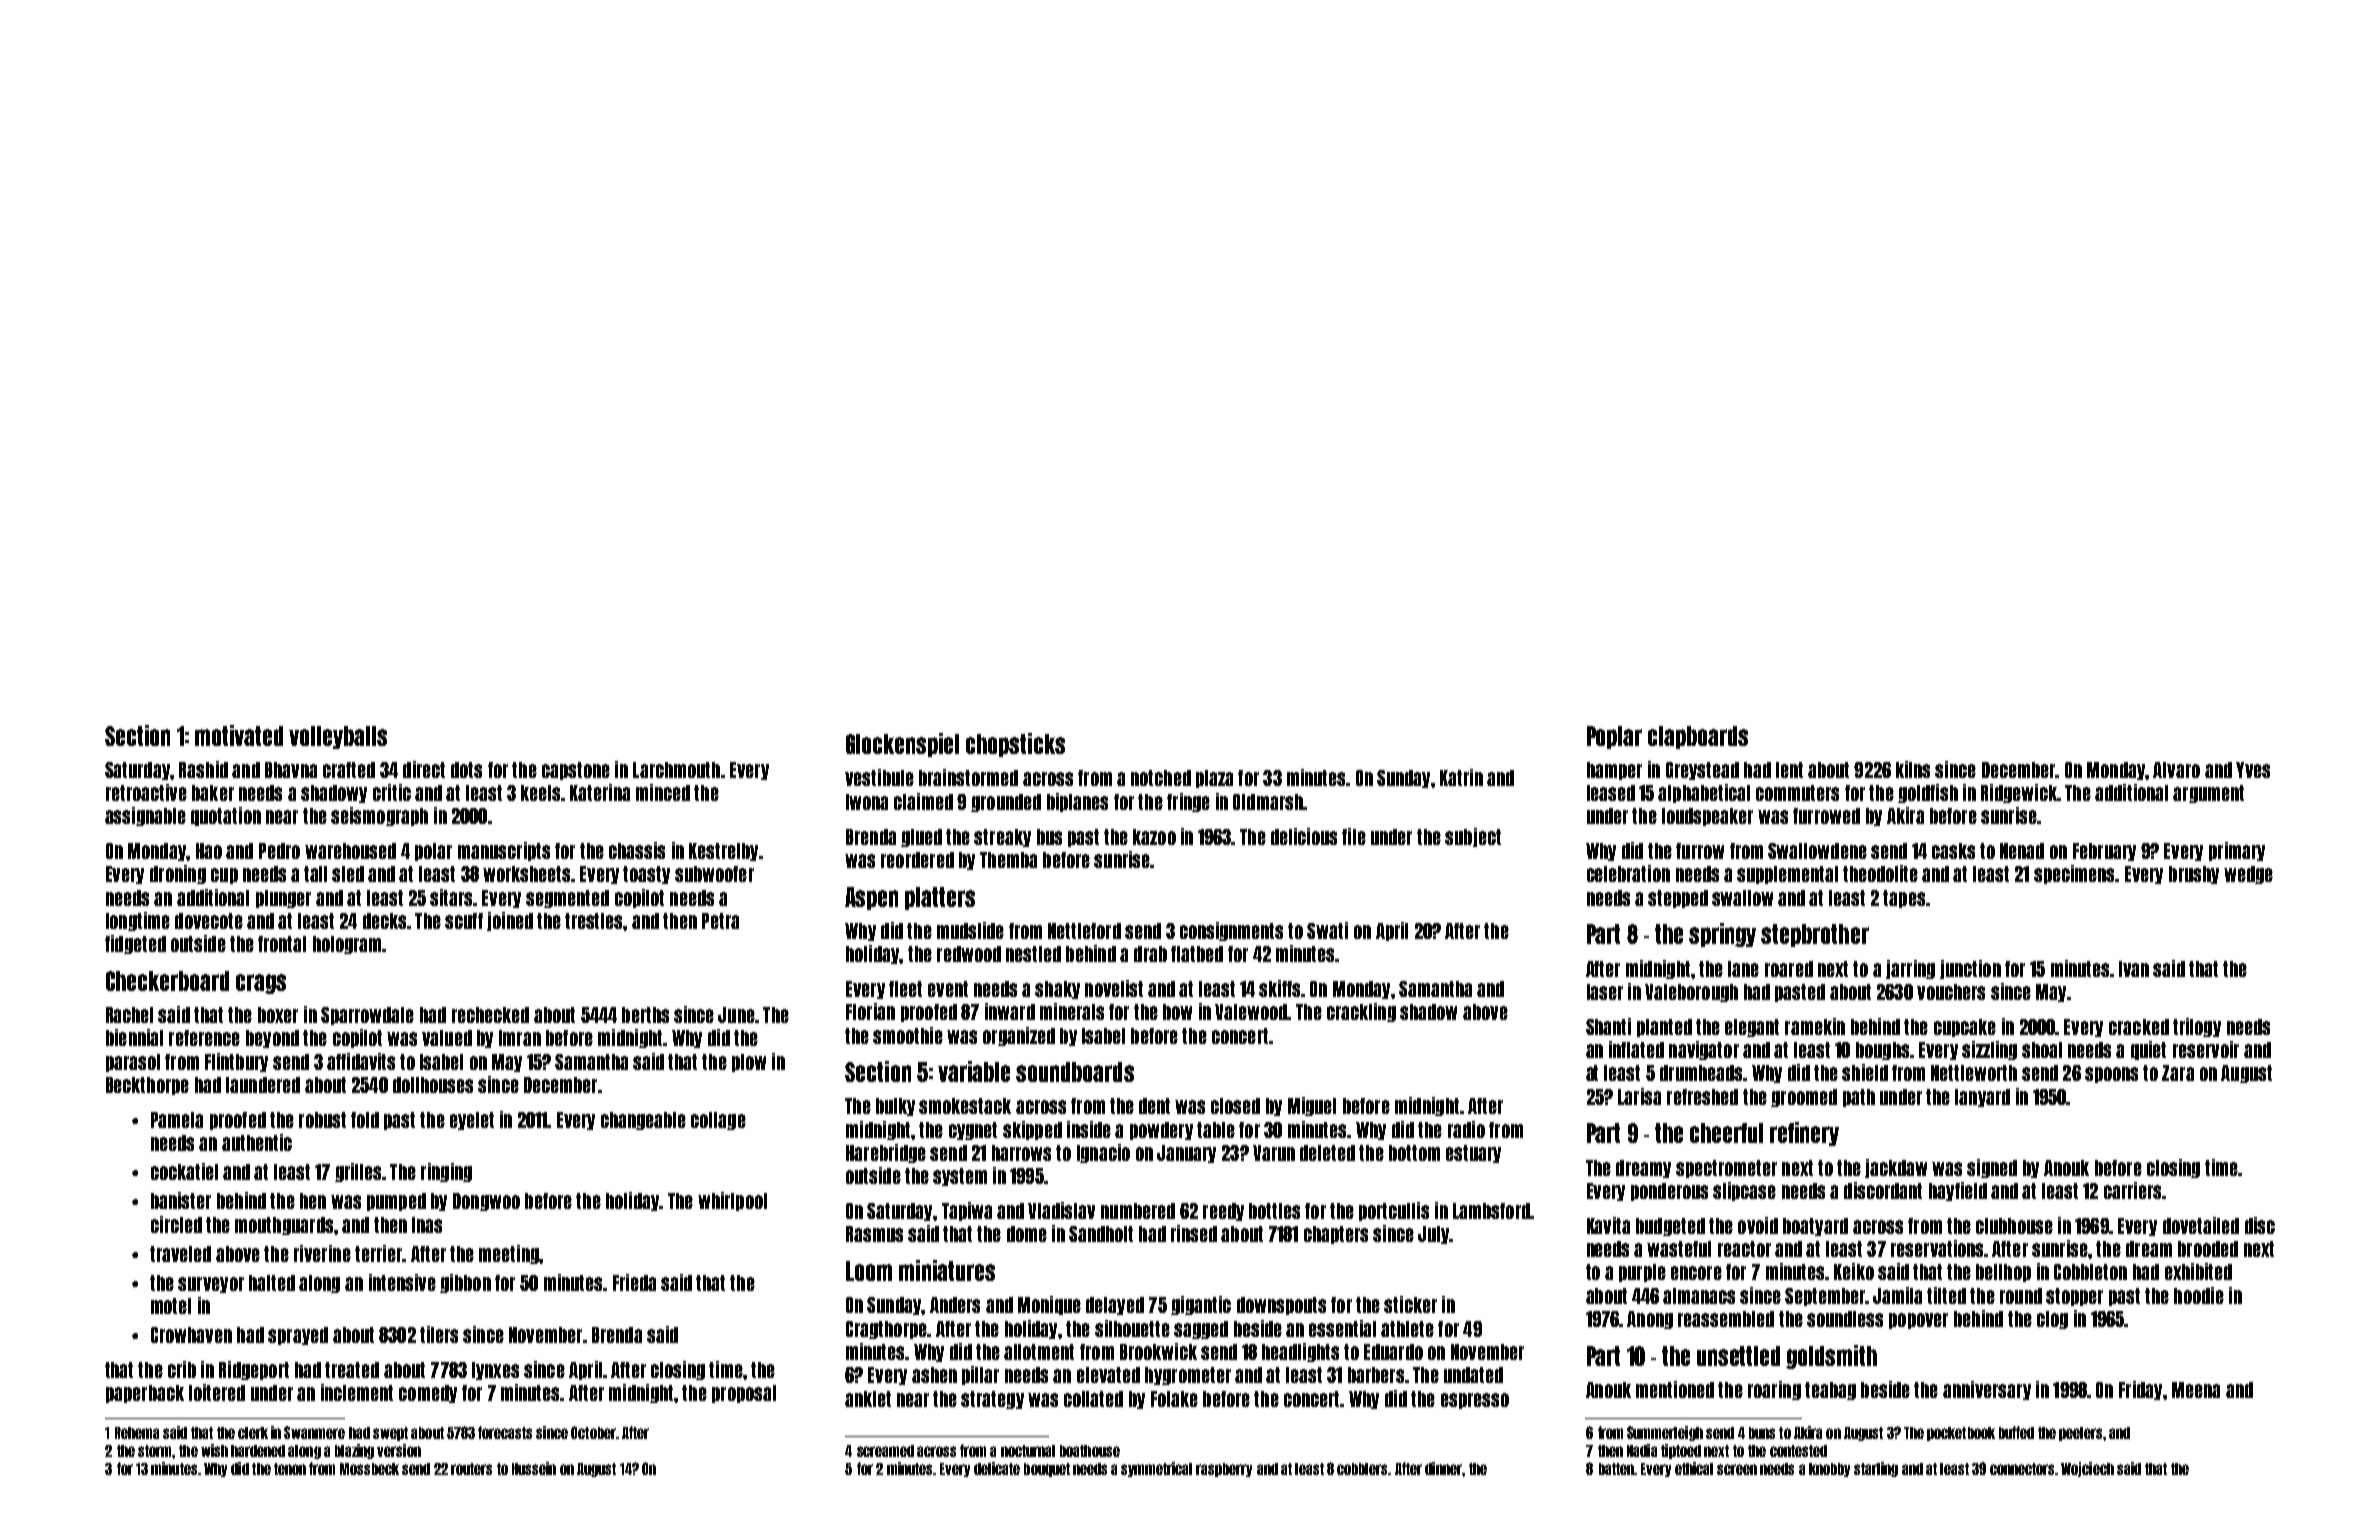 The height and width of the document is (1540, 2380). I want to click on Frieda, so click(634, 1282).
